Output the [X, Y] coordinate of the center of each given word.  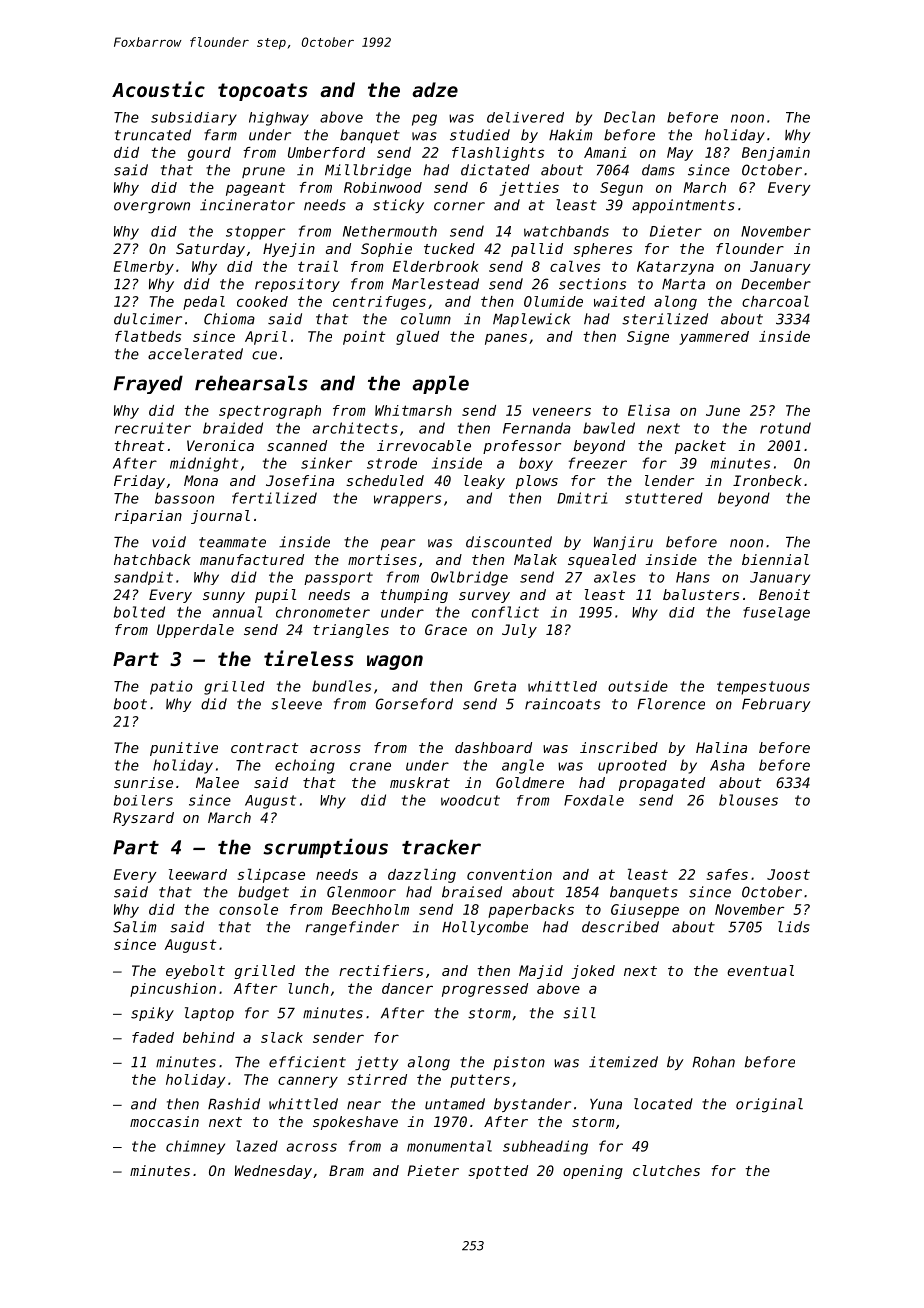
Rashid [234, 1104]
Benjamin [776, 154]
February [776, 705]
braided [233, 428]
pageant [255, 189]
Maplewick [532, 320]
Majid [541, 972]
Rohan [713, 1062]
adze [435, 89]
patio [171, 687]
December [776, 284]
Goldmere [530, 782]
